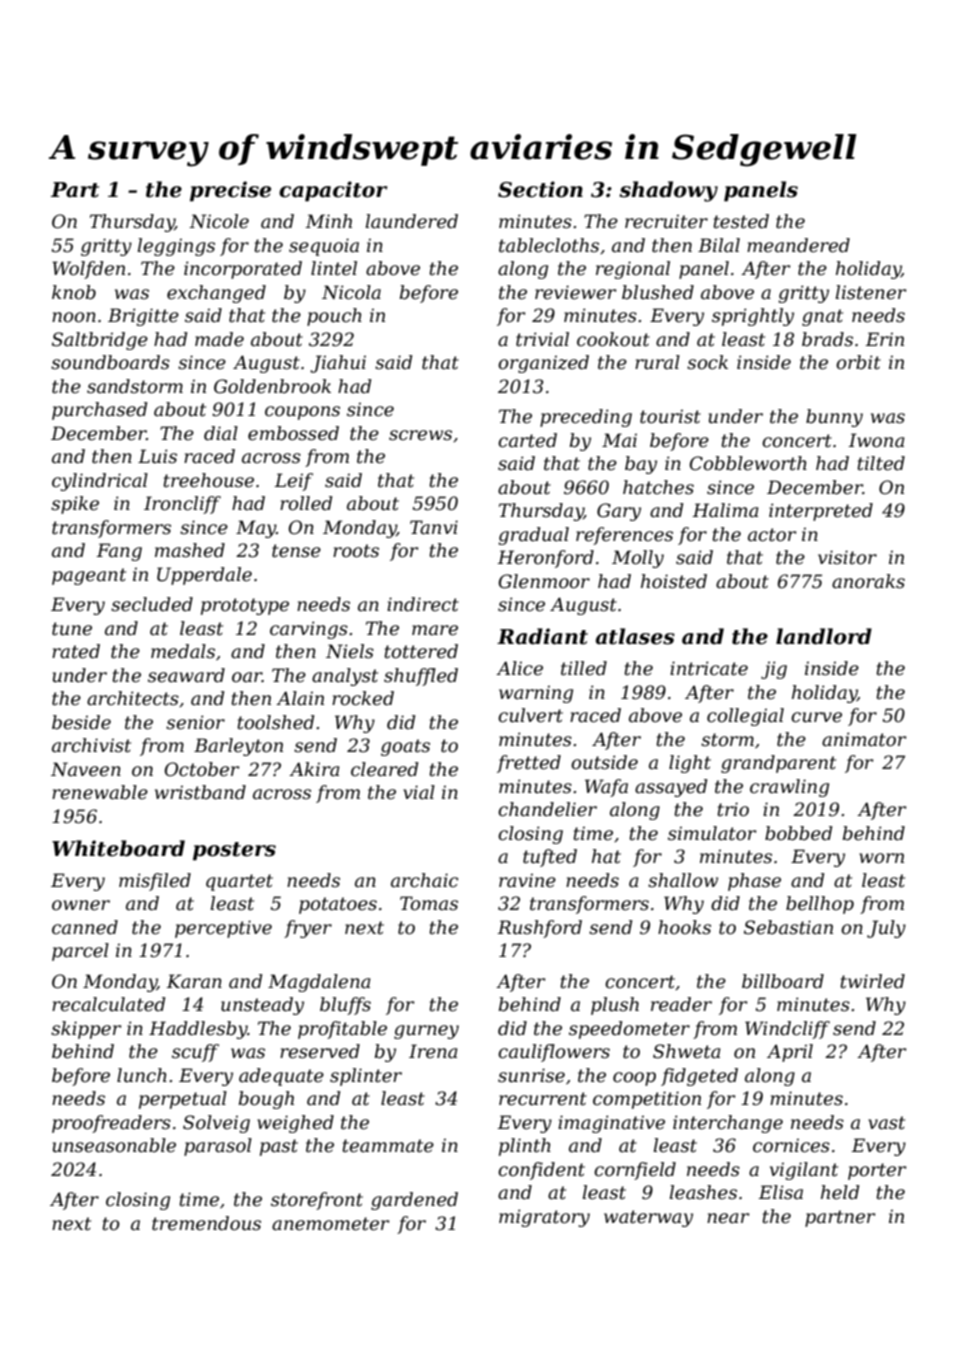  I want to click on parasol, so click(218, 1147).
